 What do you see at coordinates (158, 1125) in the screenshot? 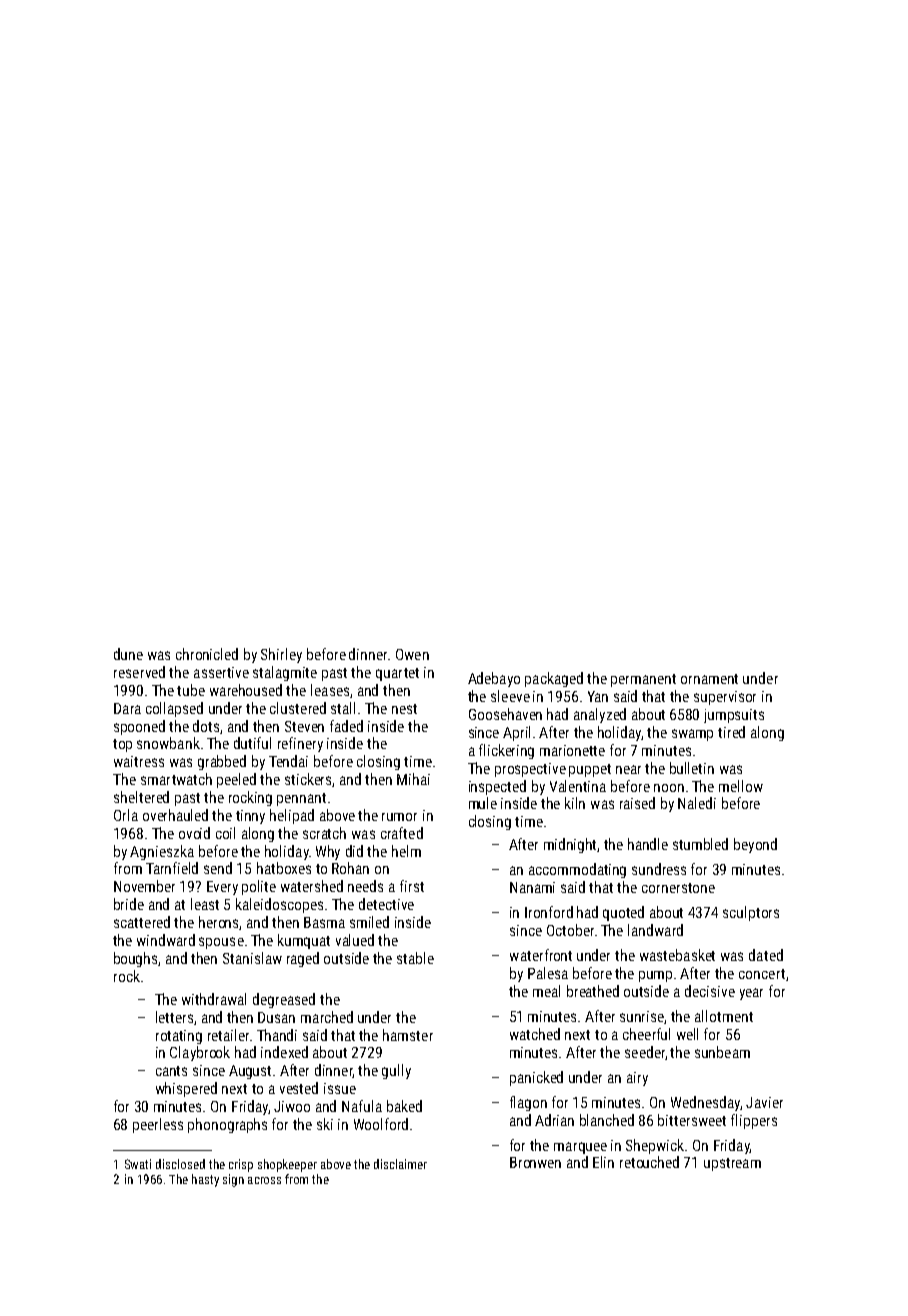
I see `peerless` at bounding box center [158, 1125].
